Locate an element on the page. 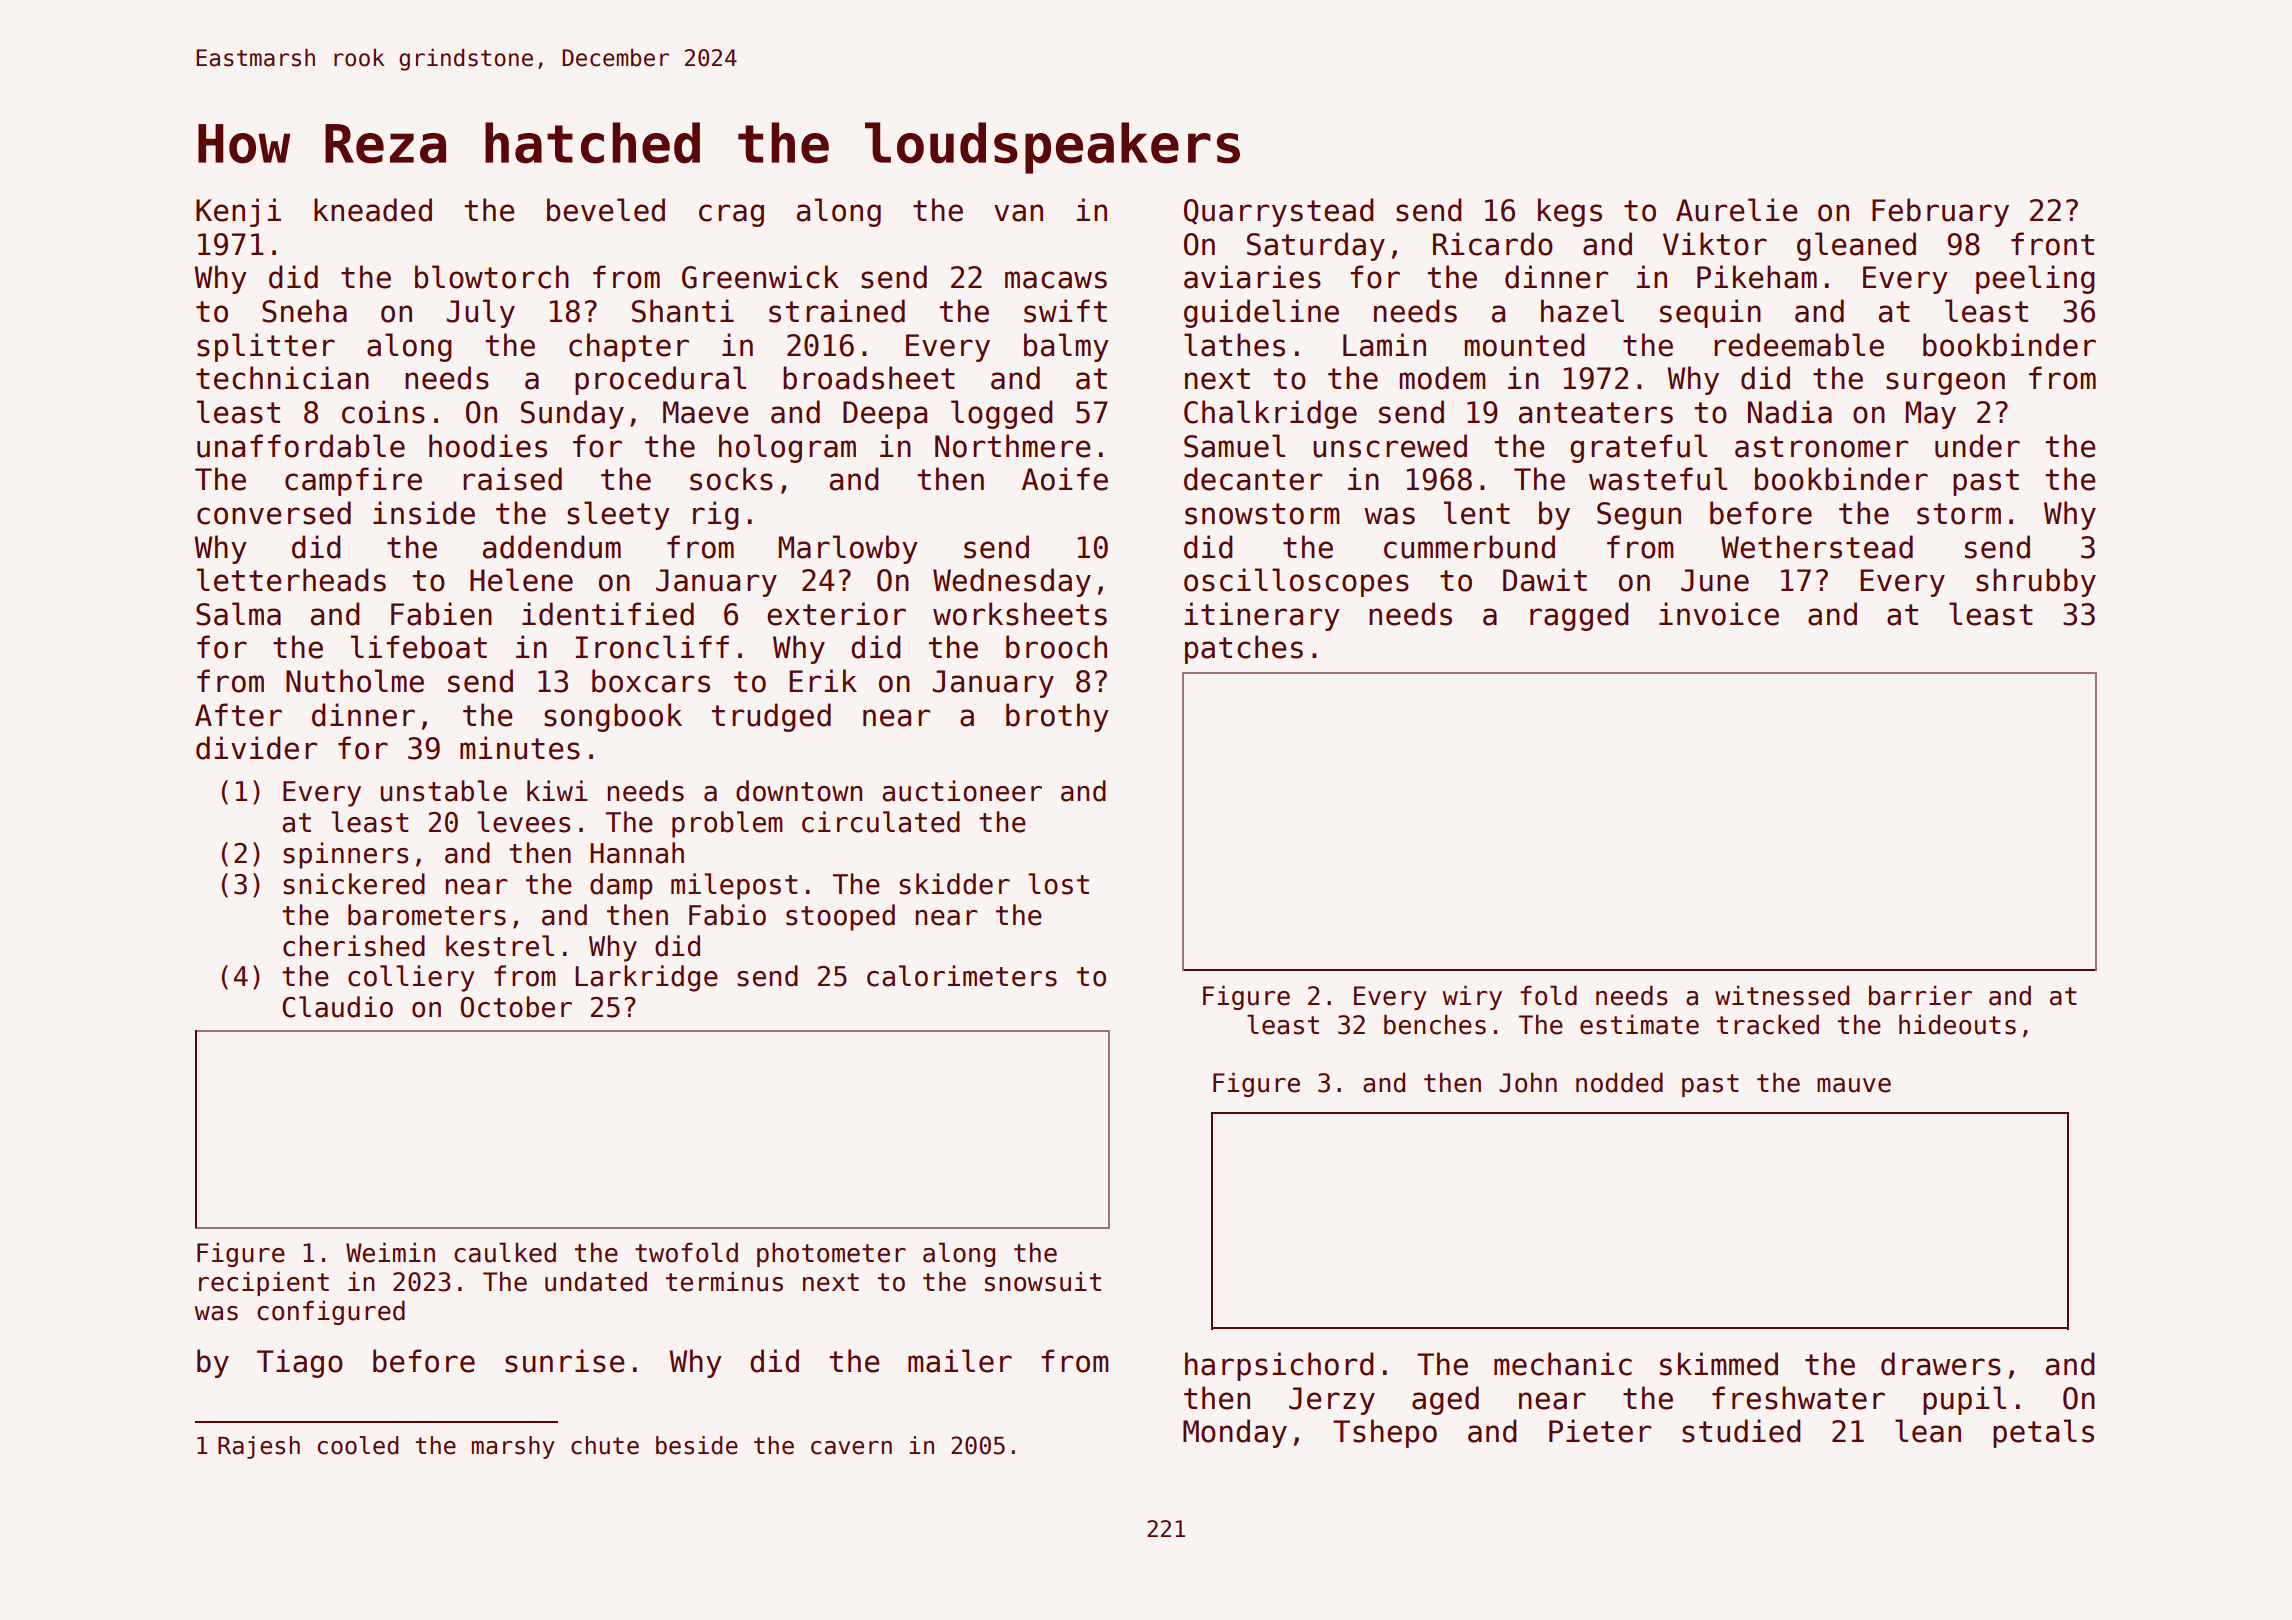  calorimeters is located at coordinates (962, 976).
